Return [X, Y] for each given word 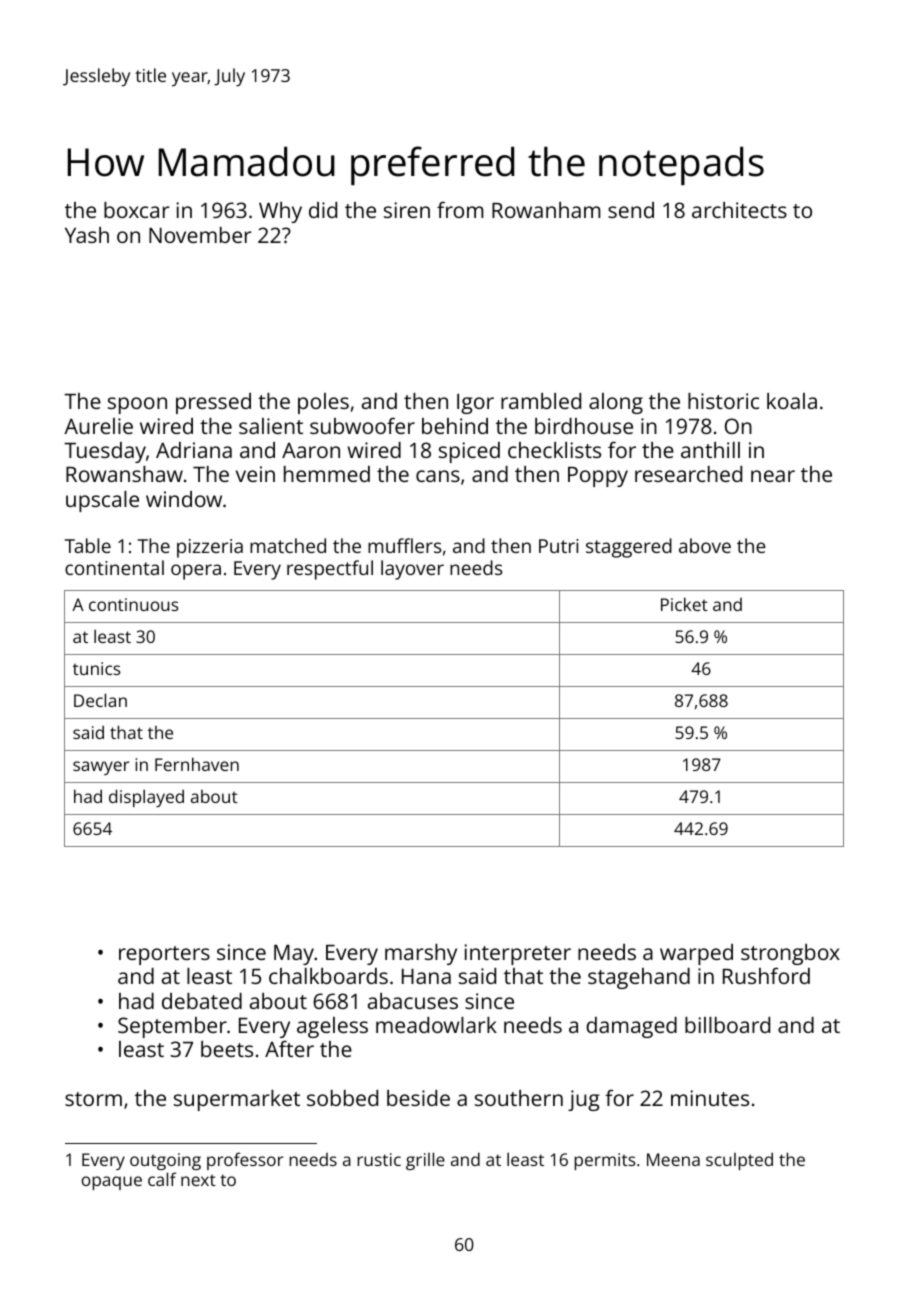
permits [605, 1161]
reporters [164, 955]
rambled [541, 401]
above [705, 545]
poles [323, 403]
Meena [673, 1159]
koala [792, 401]
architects [739, 210]
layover [412, 570]
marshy [421, 954]
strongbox [790, 954]
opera [196, 572]
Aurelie [98, 426]
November [200, 235]
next [198, 1180]
